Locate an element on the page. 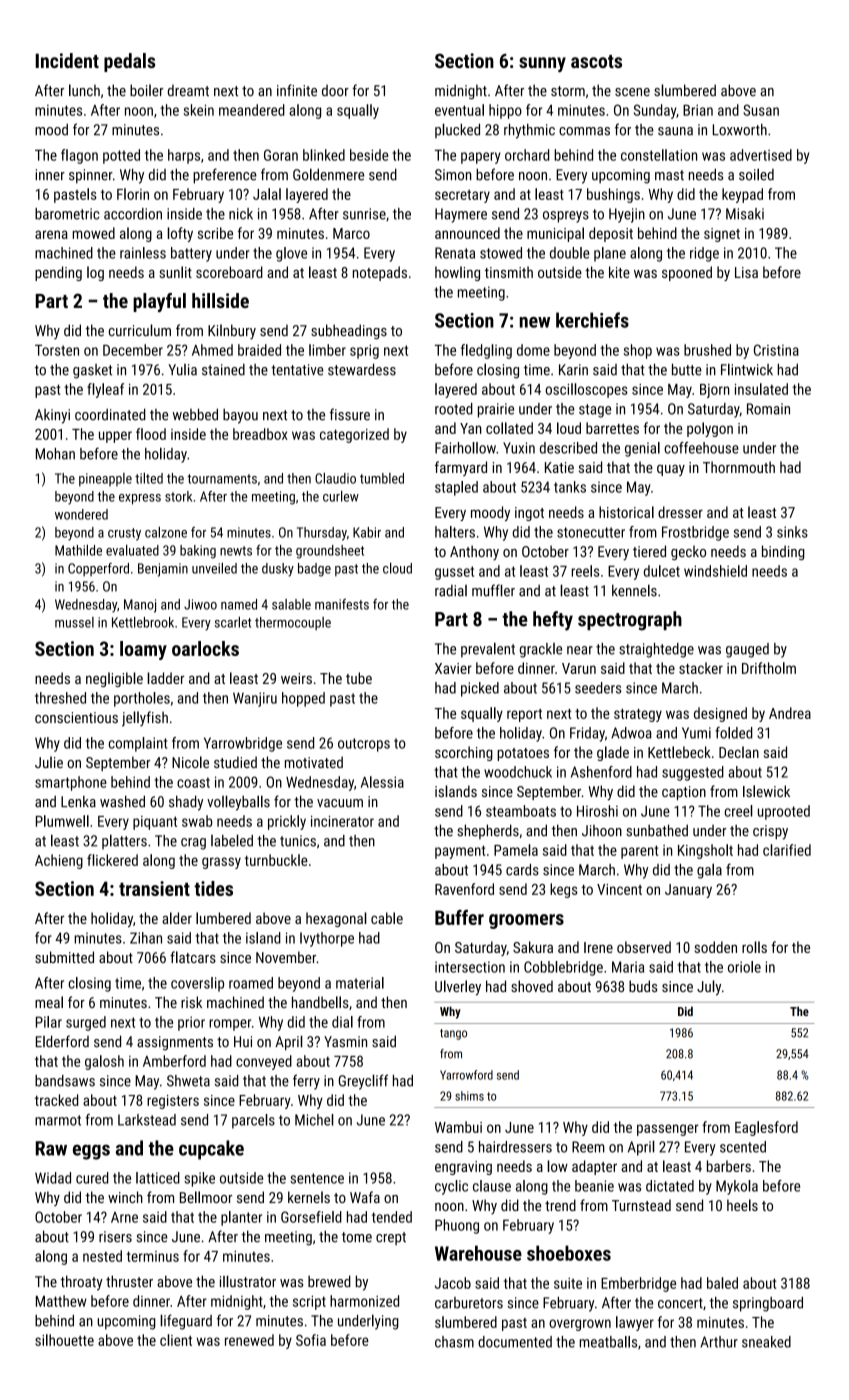 This image has height=1400, width=849. binding is located at coordinates (783, 552).
